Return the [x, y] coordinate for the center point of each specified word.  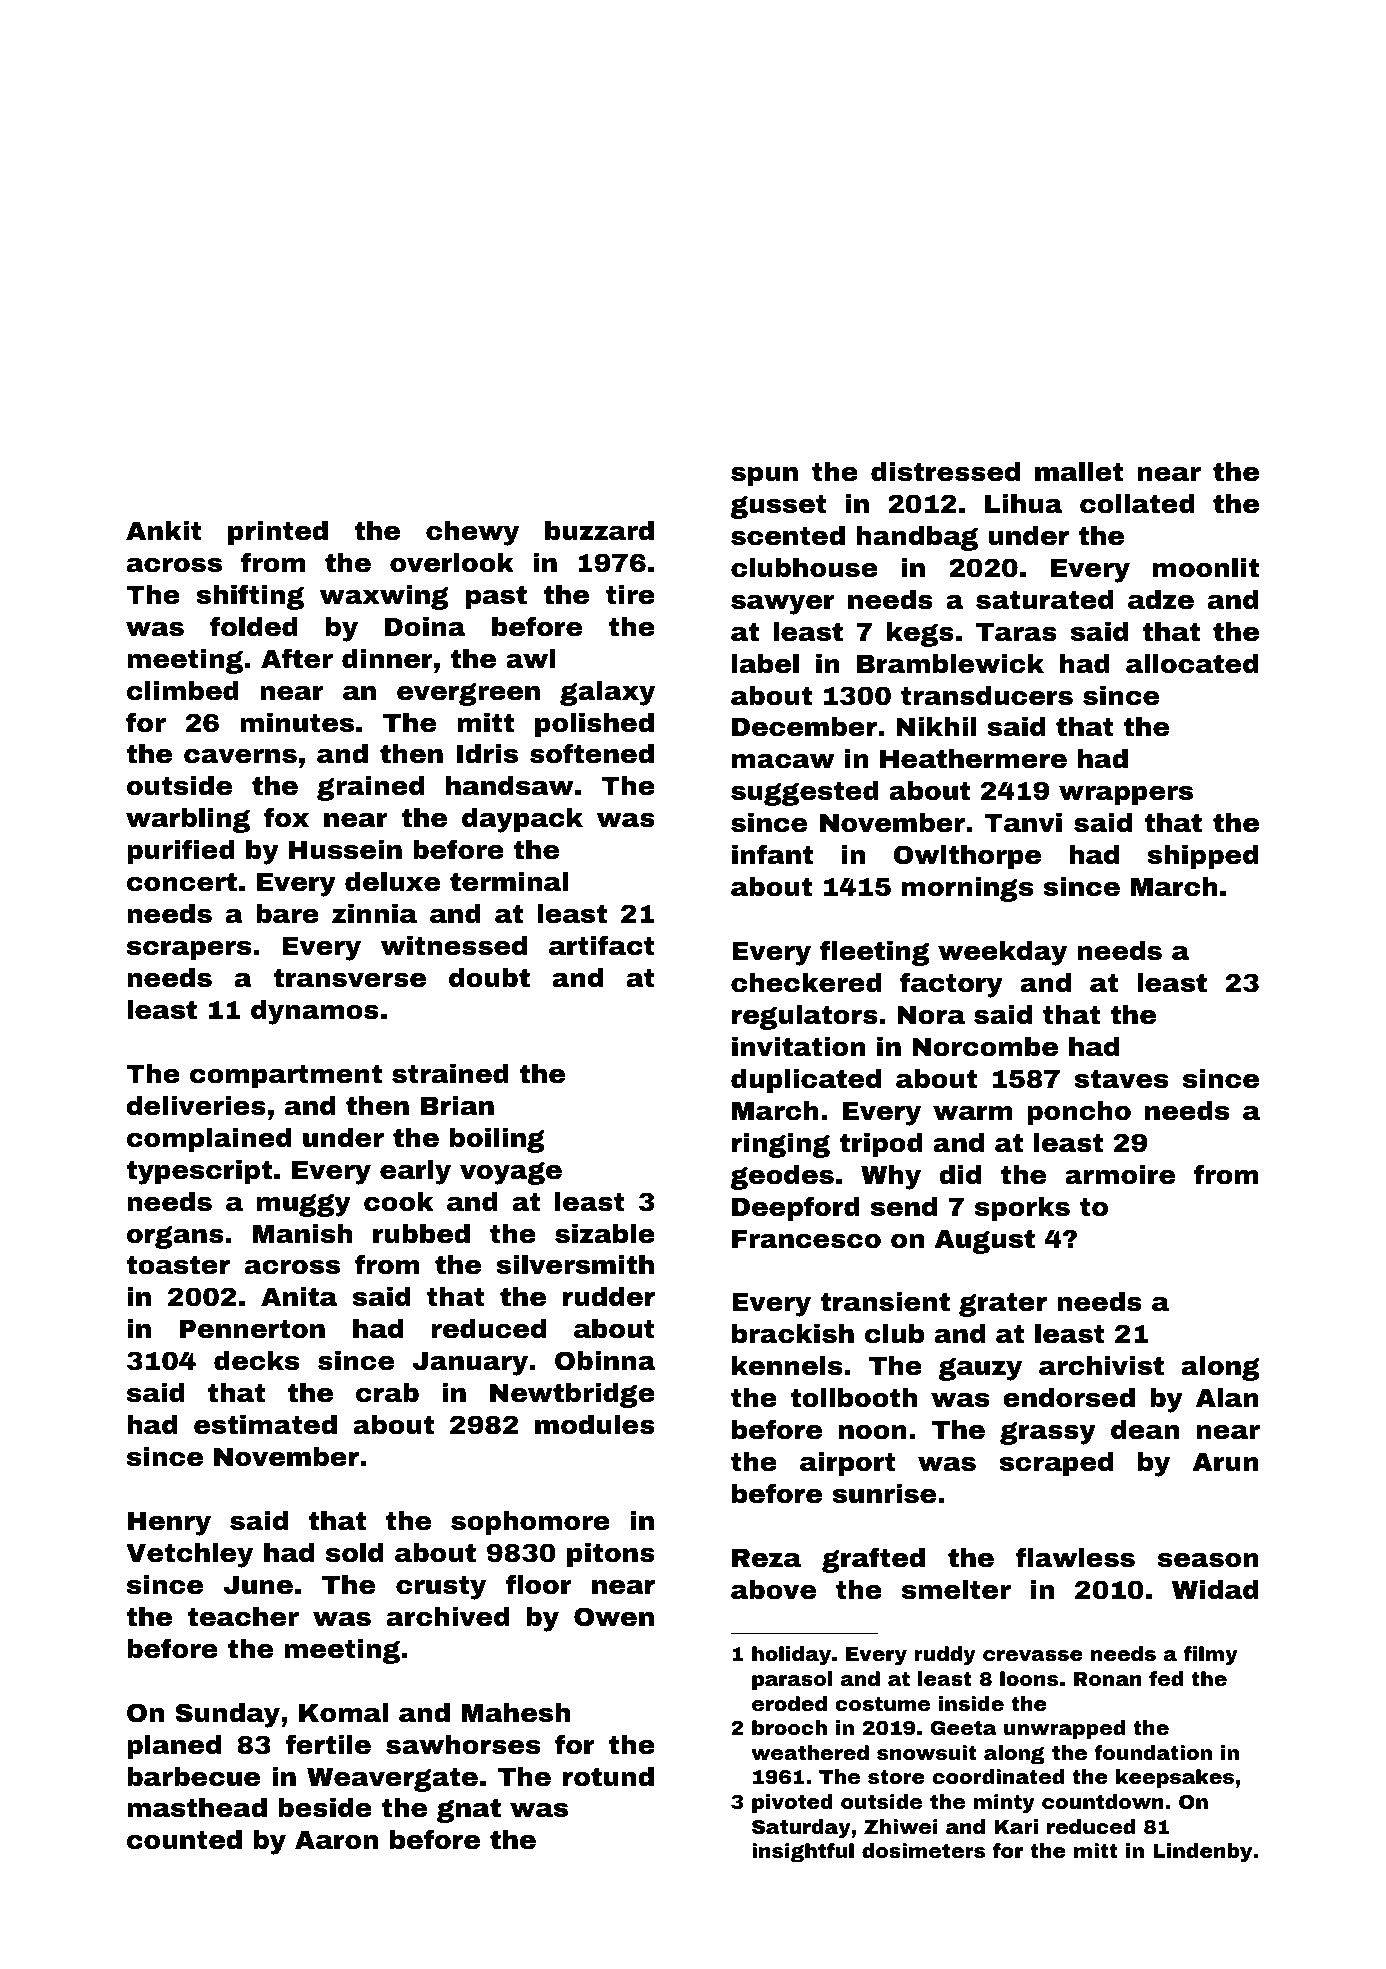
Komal [343, 1713]
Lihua [1023, 504]
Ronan [1108, 1679]
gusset [778, 507]
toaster [178, 1265]
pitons [611, 1555]
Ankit [164, 531]
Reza [766, 1558]
